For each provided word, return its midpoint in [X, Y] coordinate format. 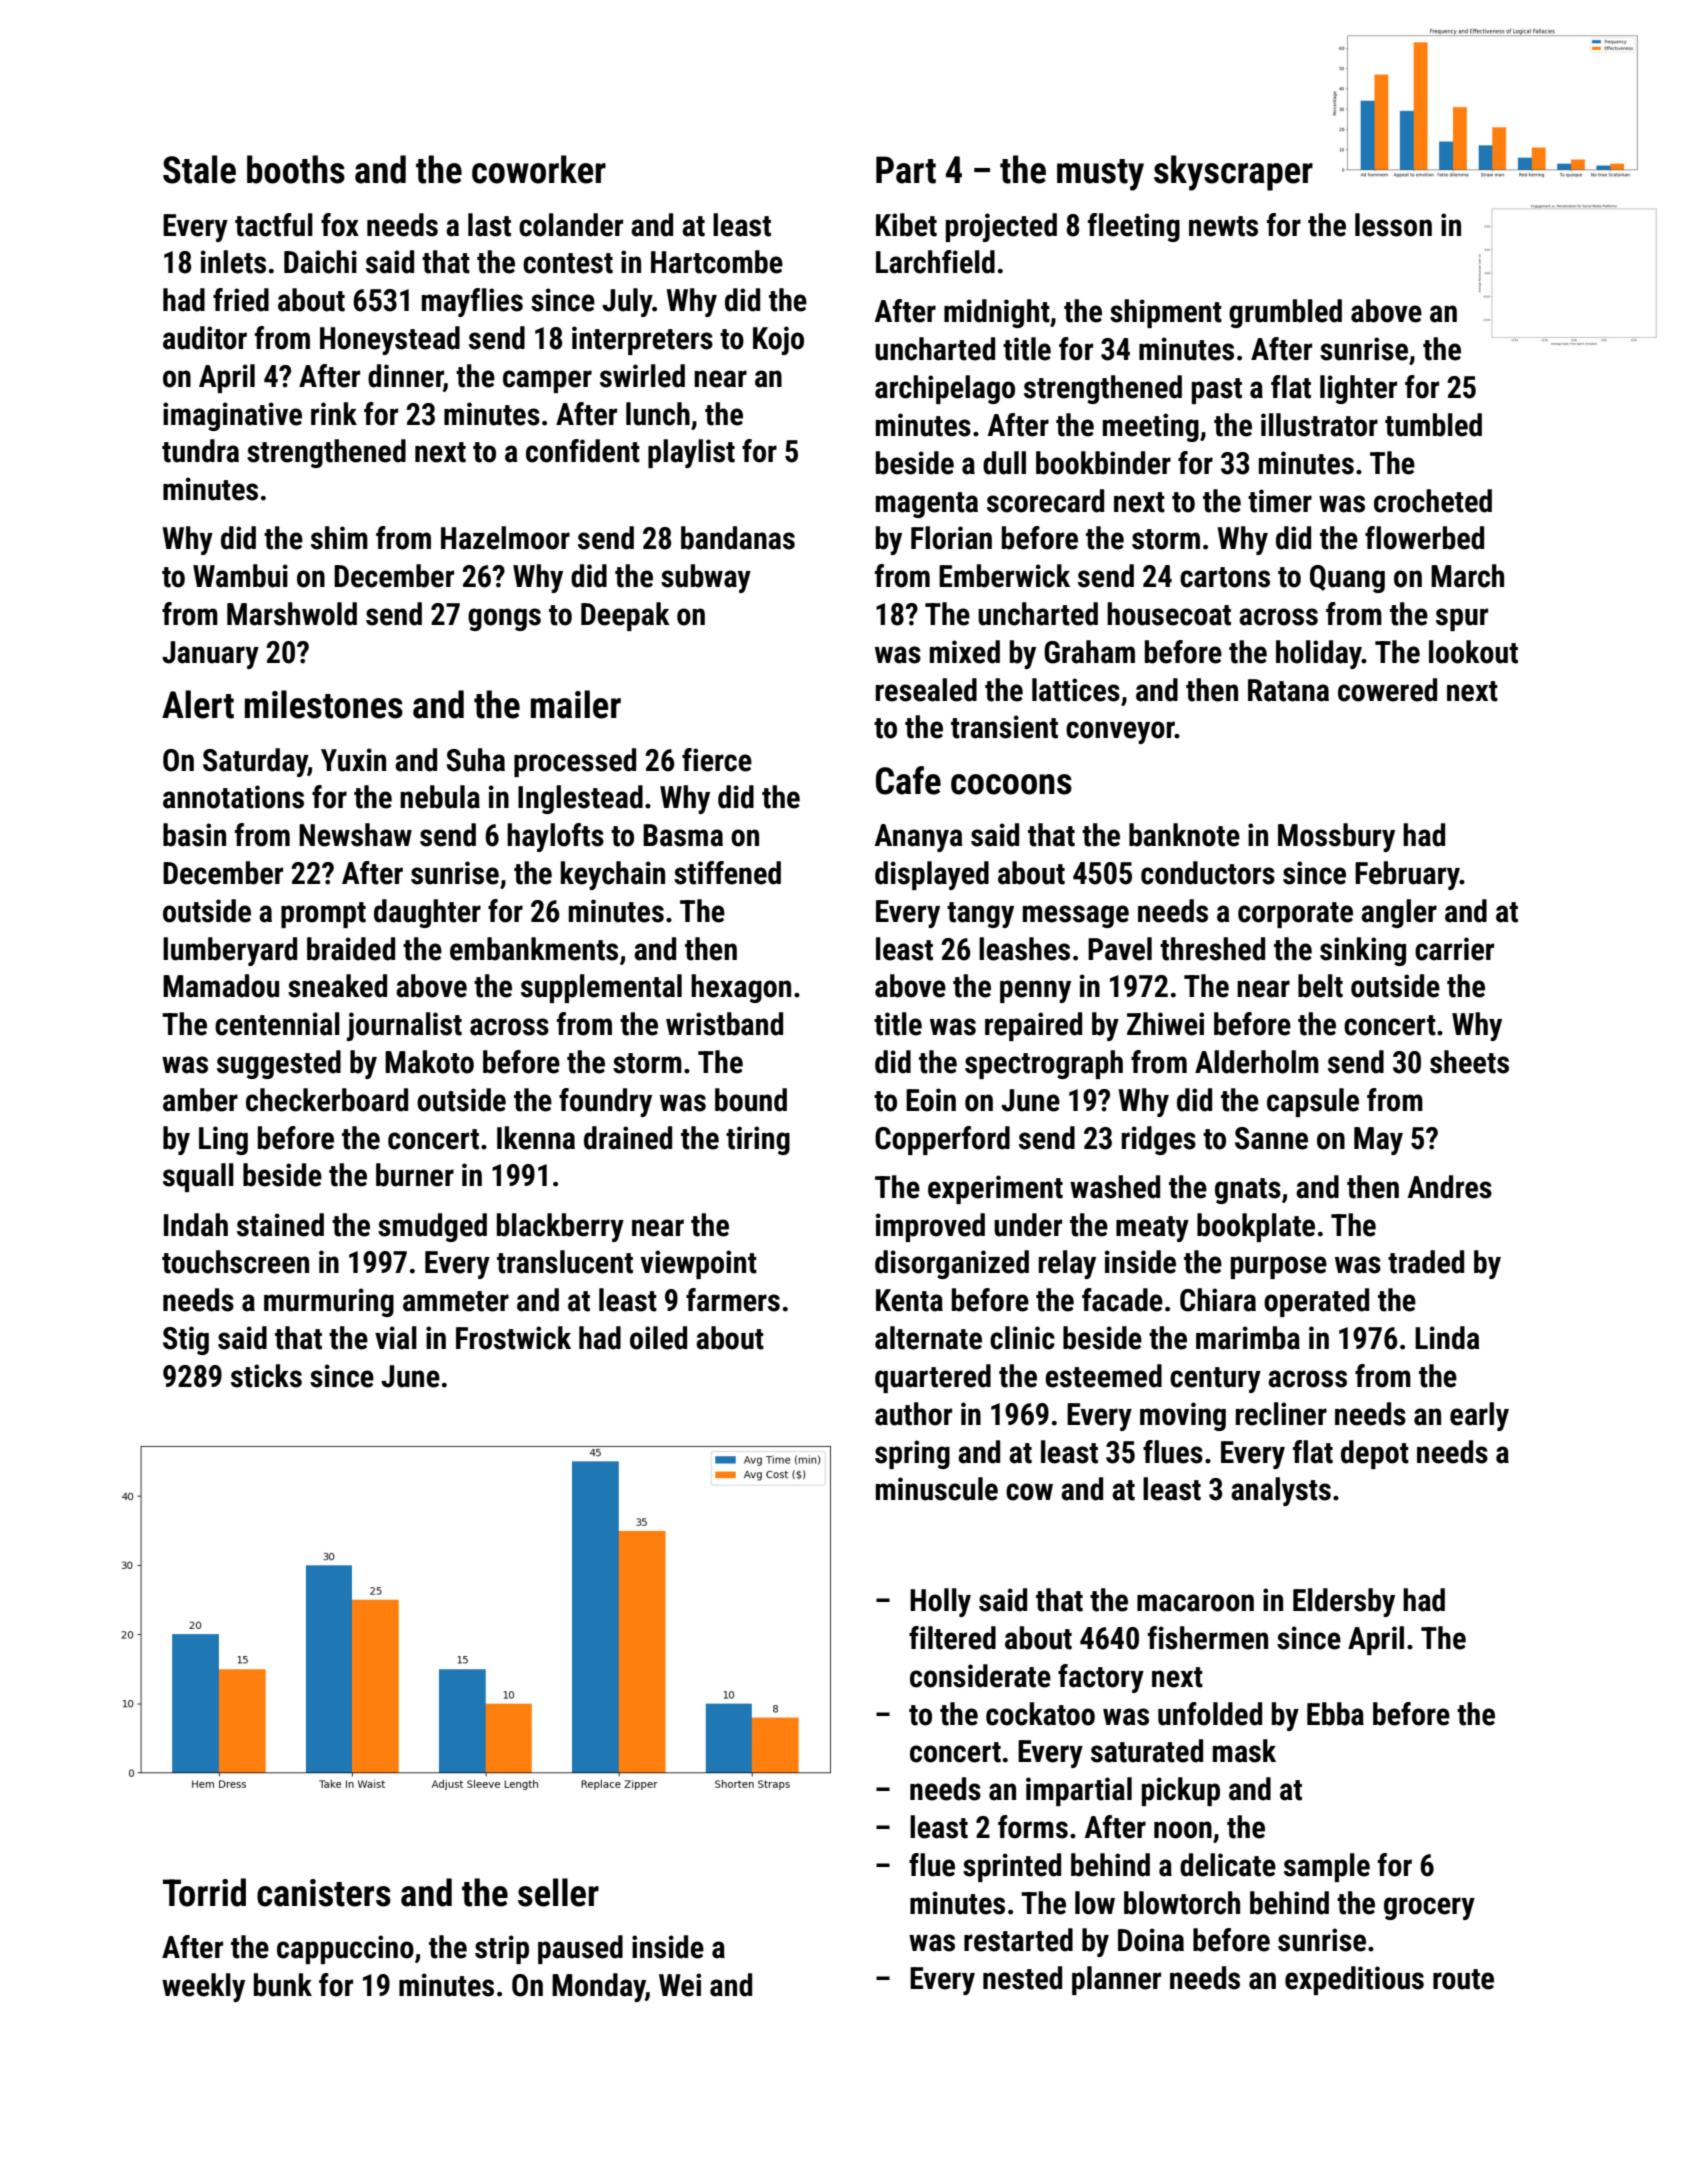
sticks [266, 1376]
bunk [283, 1985]
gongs [504, 619]
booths [296, 169]
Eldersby [1344, 1602]
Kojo [778, 340]
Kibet [906, 225]
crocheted [1433, 501]
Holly [940, 1602]
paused [580, 1949]
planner [1116, 1980]
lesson [1393, 225]
